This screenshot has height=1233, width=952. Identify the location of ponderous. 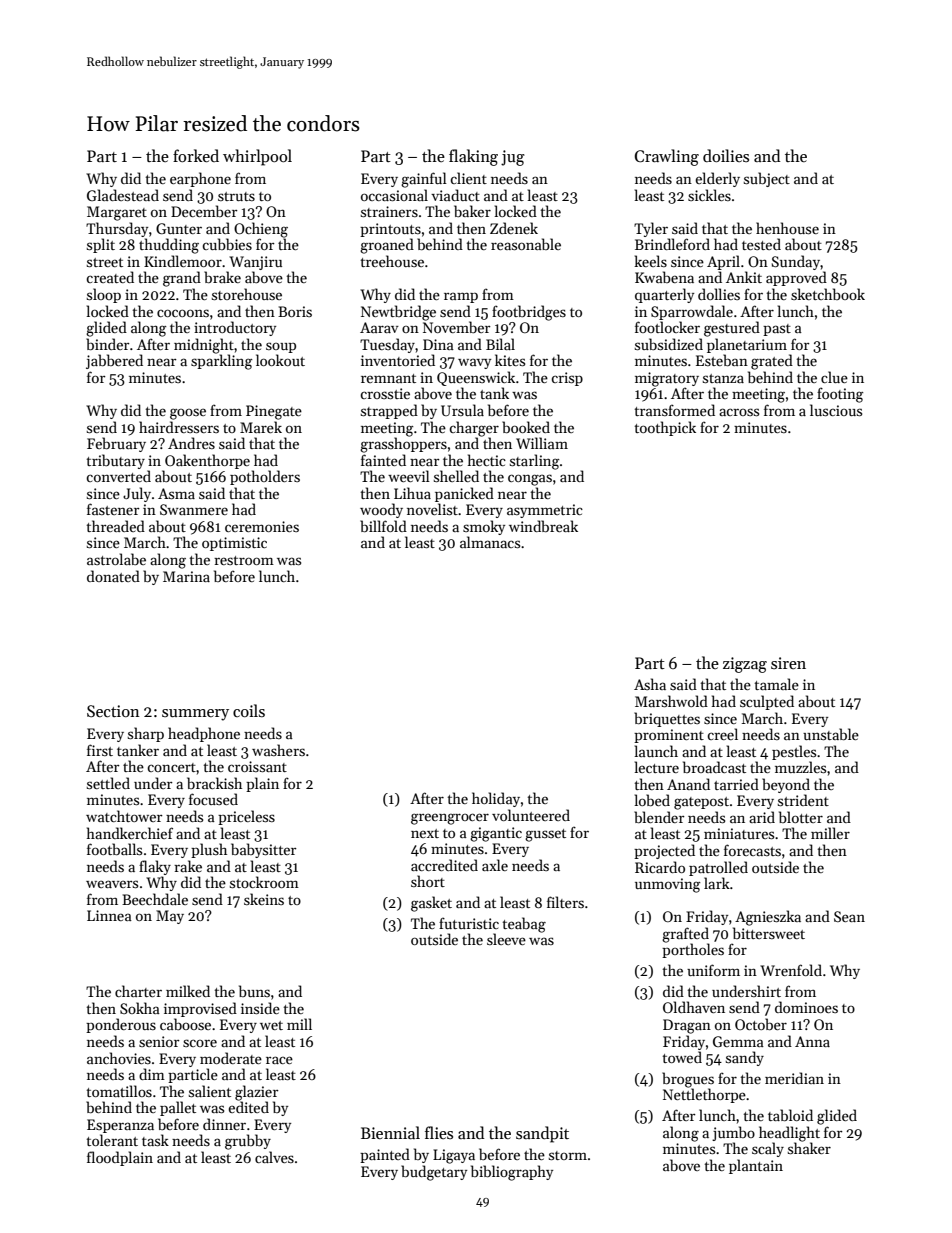
(121, 1025).
